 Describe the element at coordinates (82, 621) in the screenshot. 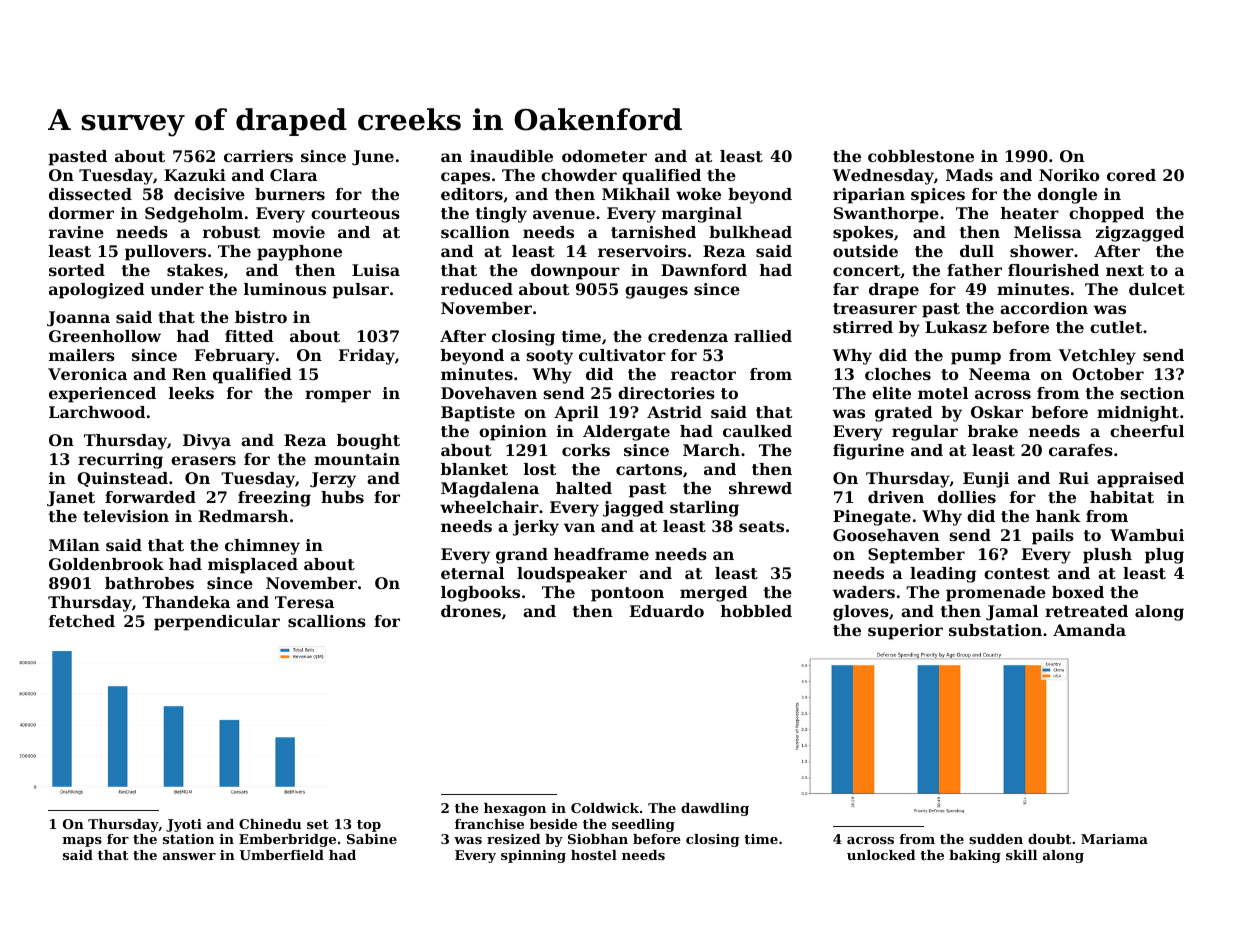

I see `fetched` at that location.
